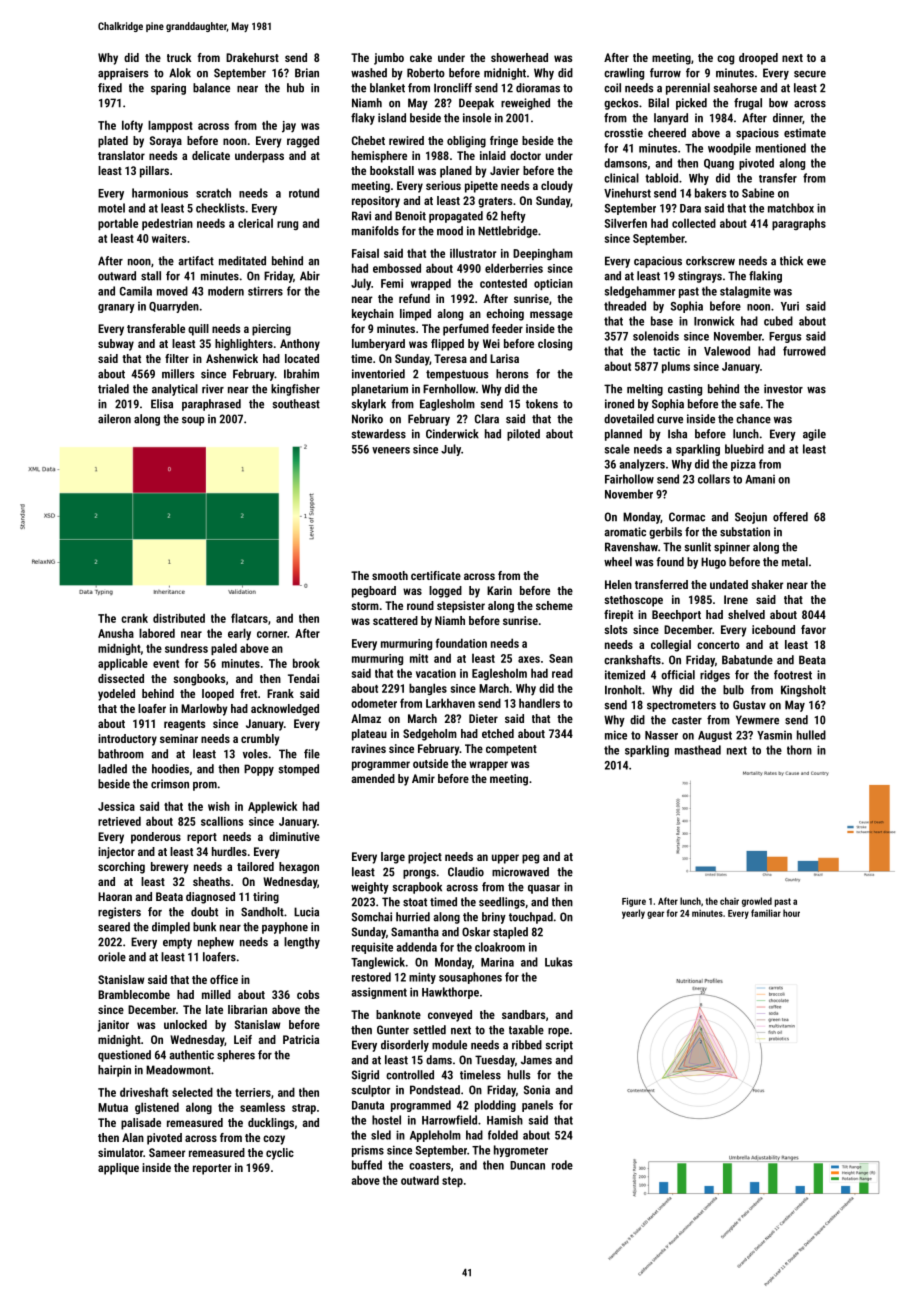 Image resolution: width=924 pixels, height=1308 pixels. Describe the element at coordinates (538, 88) in the page. I see `dioramas` at that location.
